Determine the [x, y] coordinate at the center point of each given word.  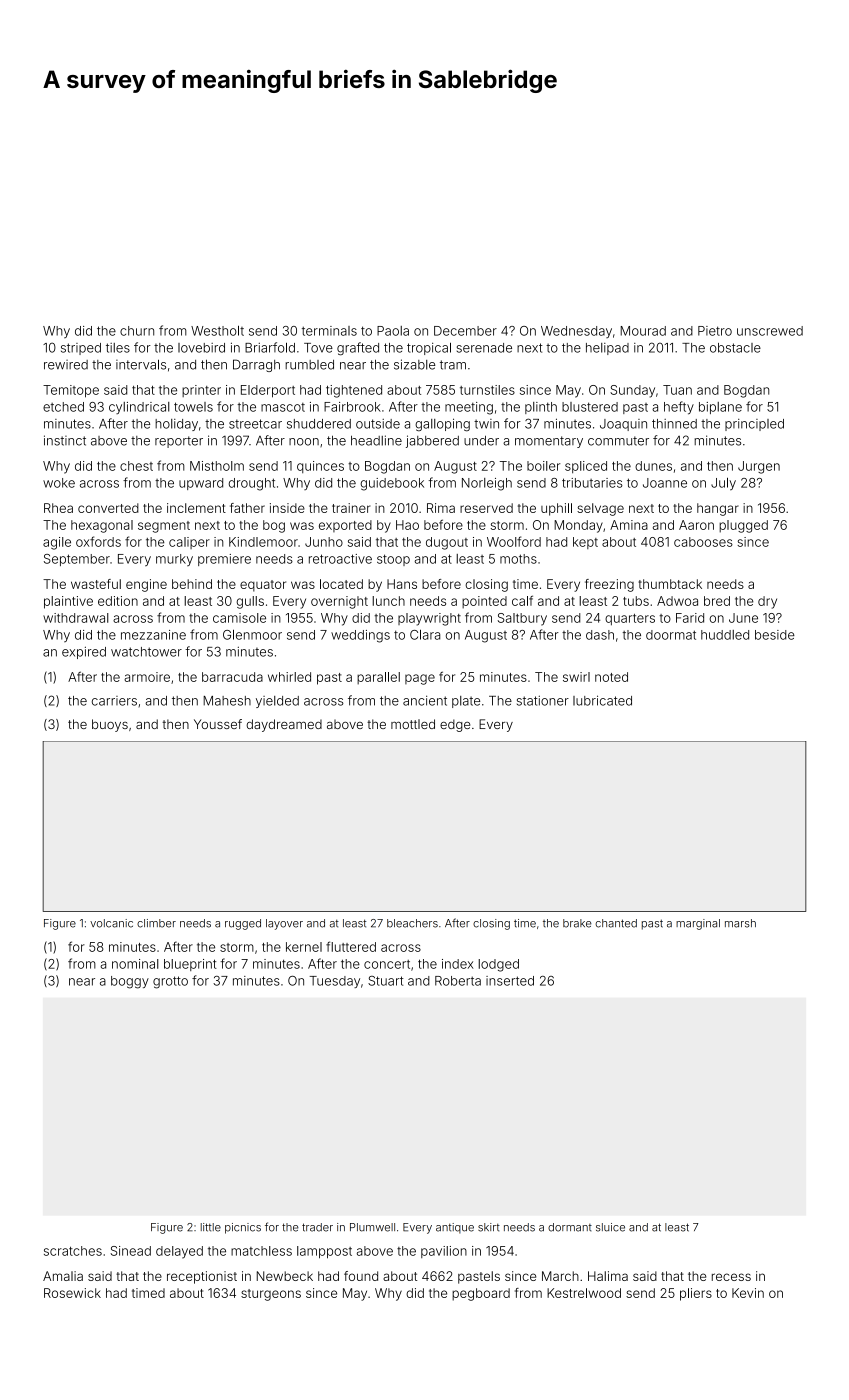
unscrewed [770, 331]
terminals [329, 331]
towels [193, 407]
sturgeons [271, 1295]
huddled [725, 635]
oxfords [98, 541]
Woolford [514, 541]
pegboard [481, 1294]
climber [156, 923]
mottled [413, 724]
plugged [743, 526]
